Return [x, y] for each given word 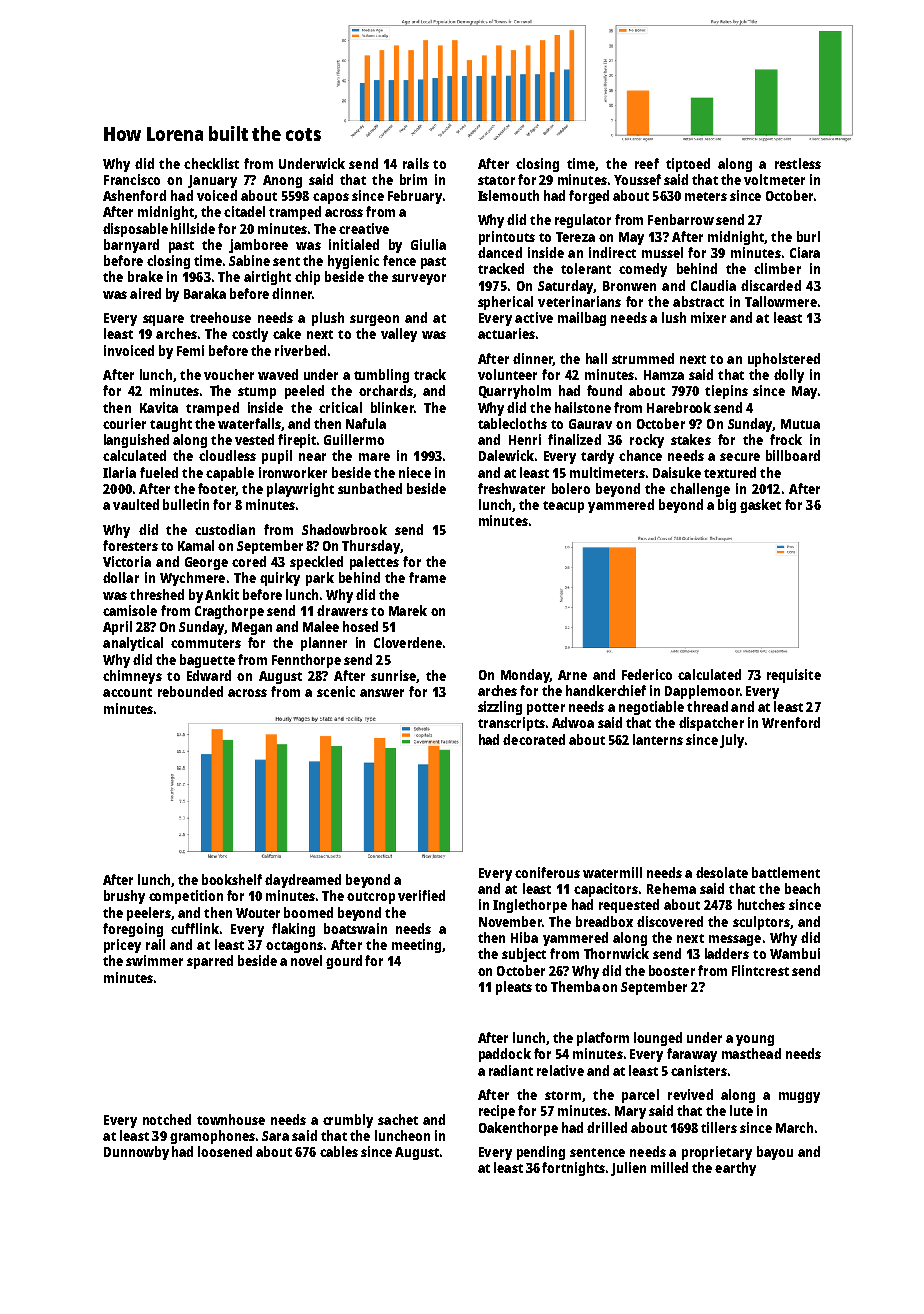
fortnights [573, 1169]
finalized [574, 439]
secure [740, 457]
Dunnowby [136, 1153]
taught [171, 425]
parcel [640, 1096]
